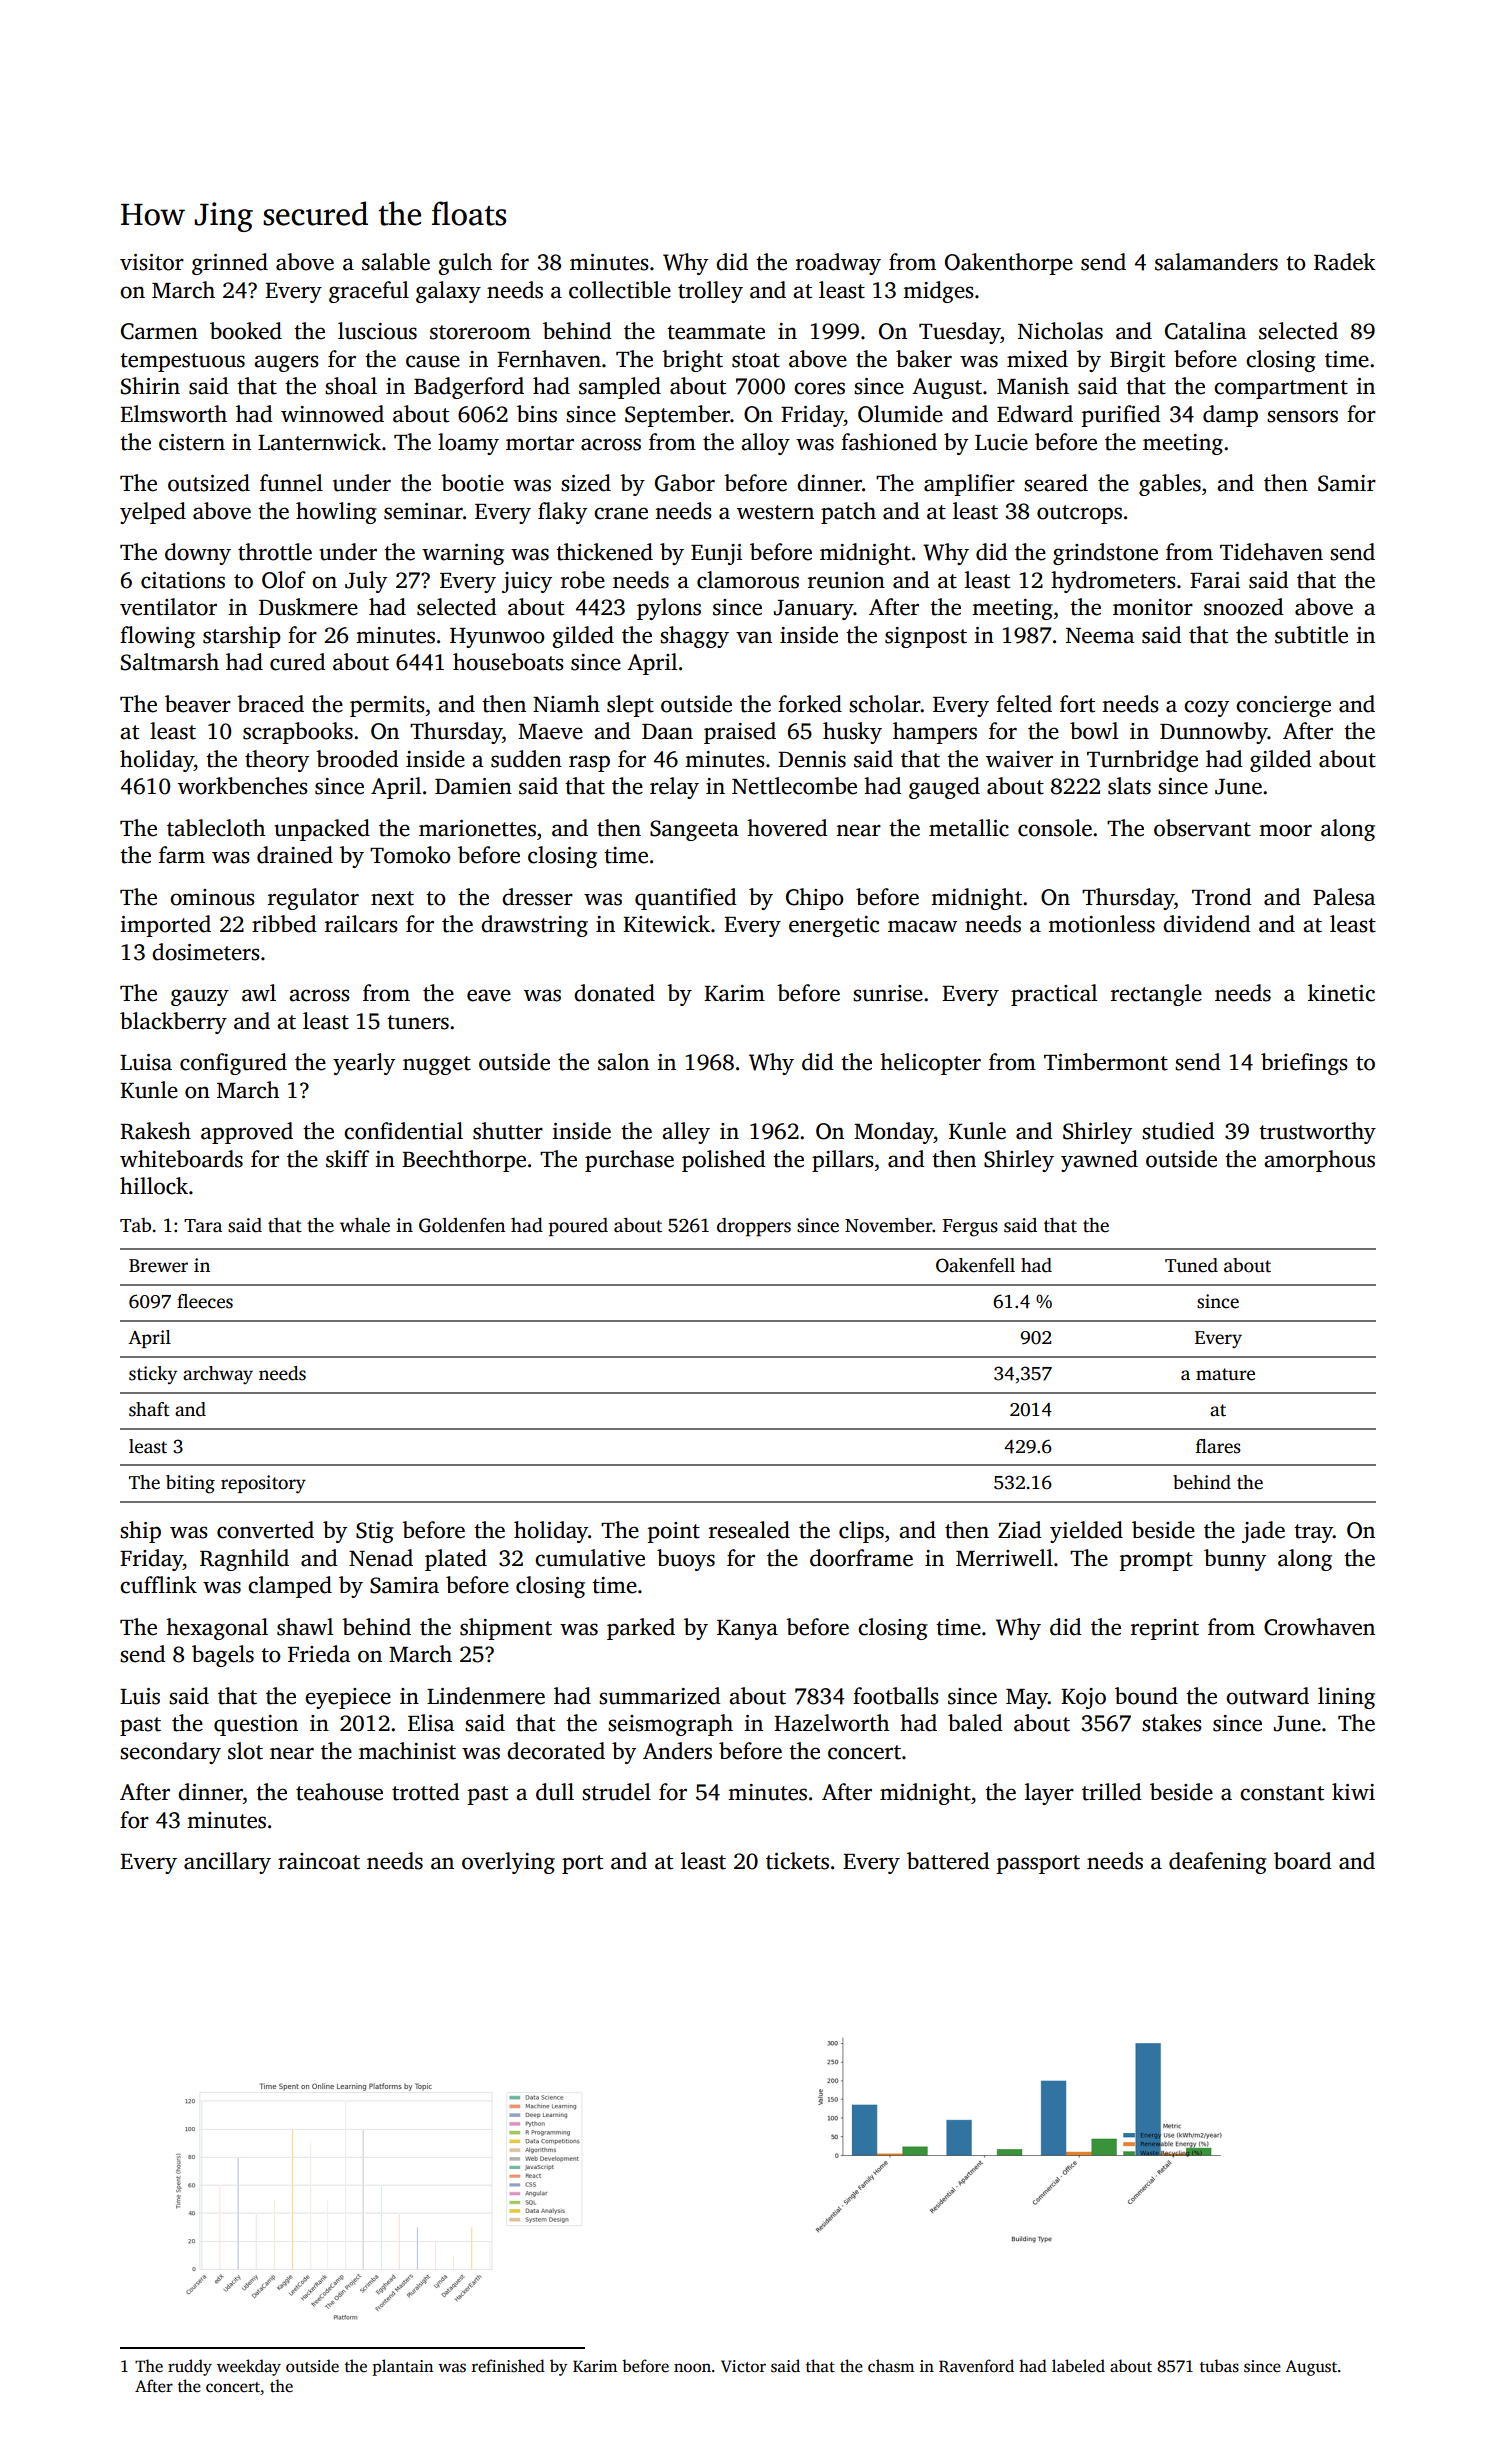 The width and height of the screenshot is (1496, 2464). Describe the element at coordinates (975, 1265) in the screenshot. I see `Oakenfell` at that location.
